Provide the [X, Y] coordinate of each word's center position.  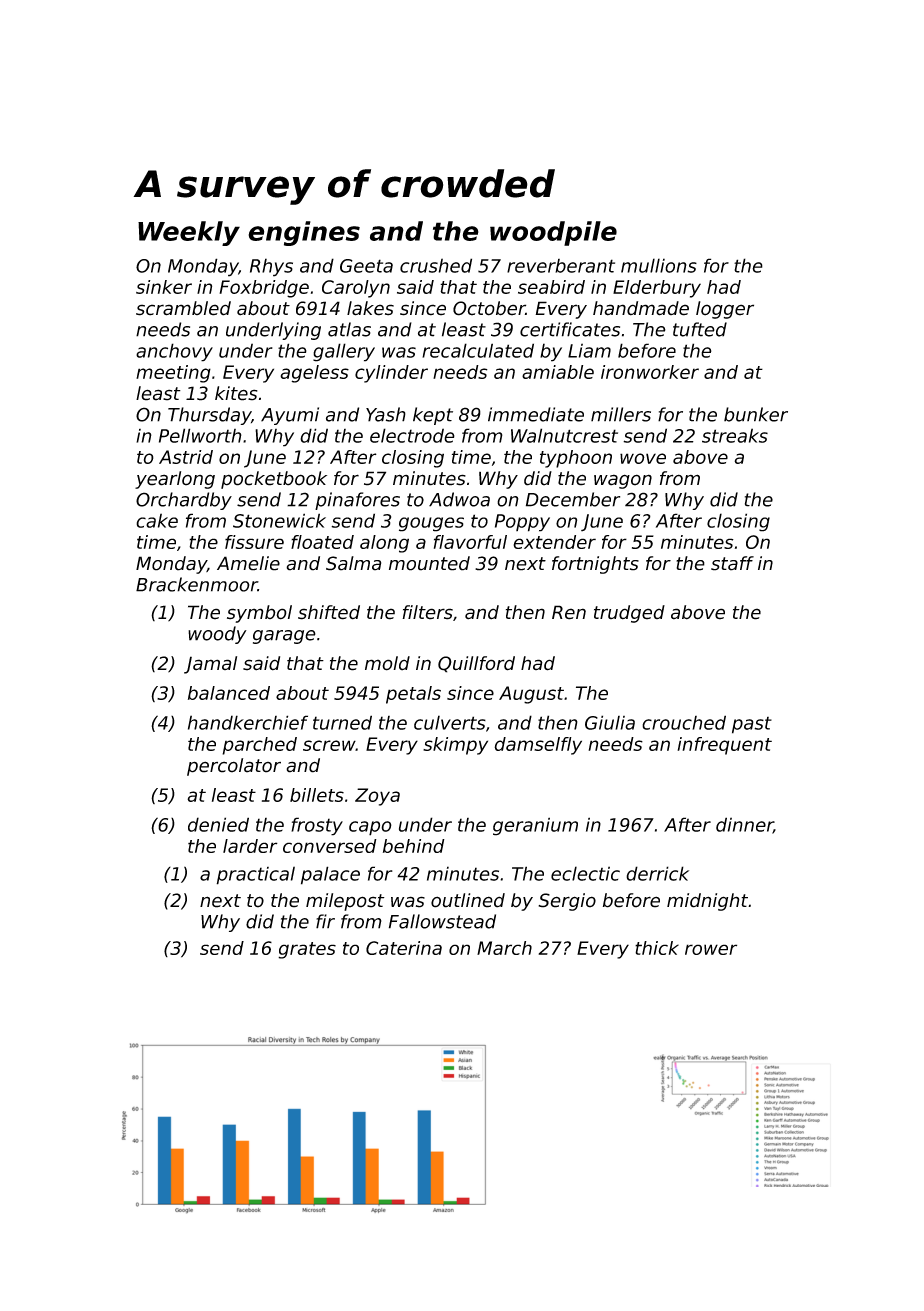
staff [732, 563]
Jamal [210, 665]
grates [307, 950]
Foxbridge [264, 289]
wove [643, 458]
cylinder [391, 374]
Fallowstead [442, 921]
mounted [429, 563]
